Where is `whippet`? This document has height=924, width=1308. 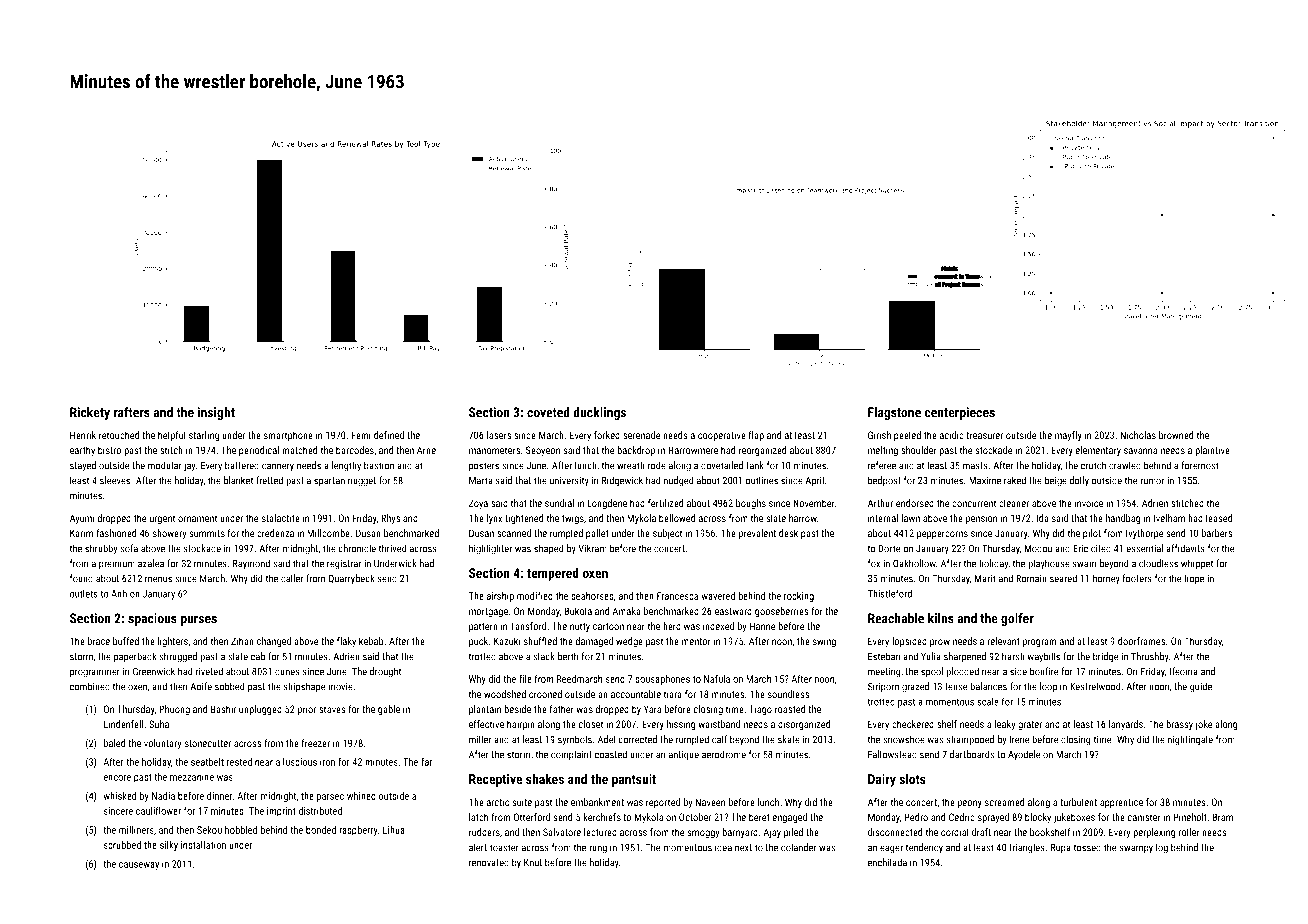
whippet is located at coordinates (1197, 564).
